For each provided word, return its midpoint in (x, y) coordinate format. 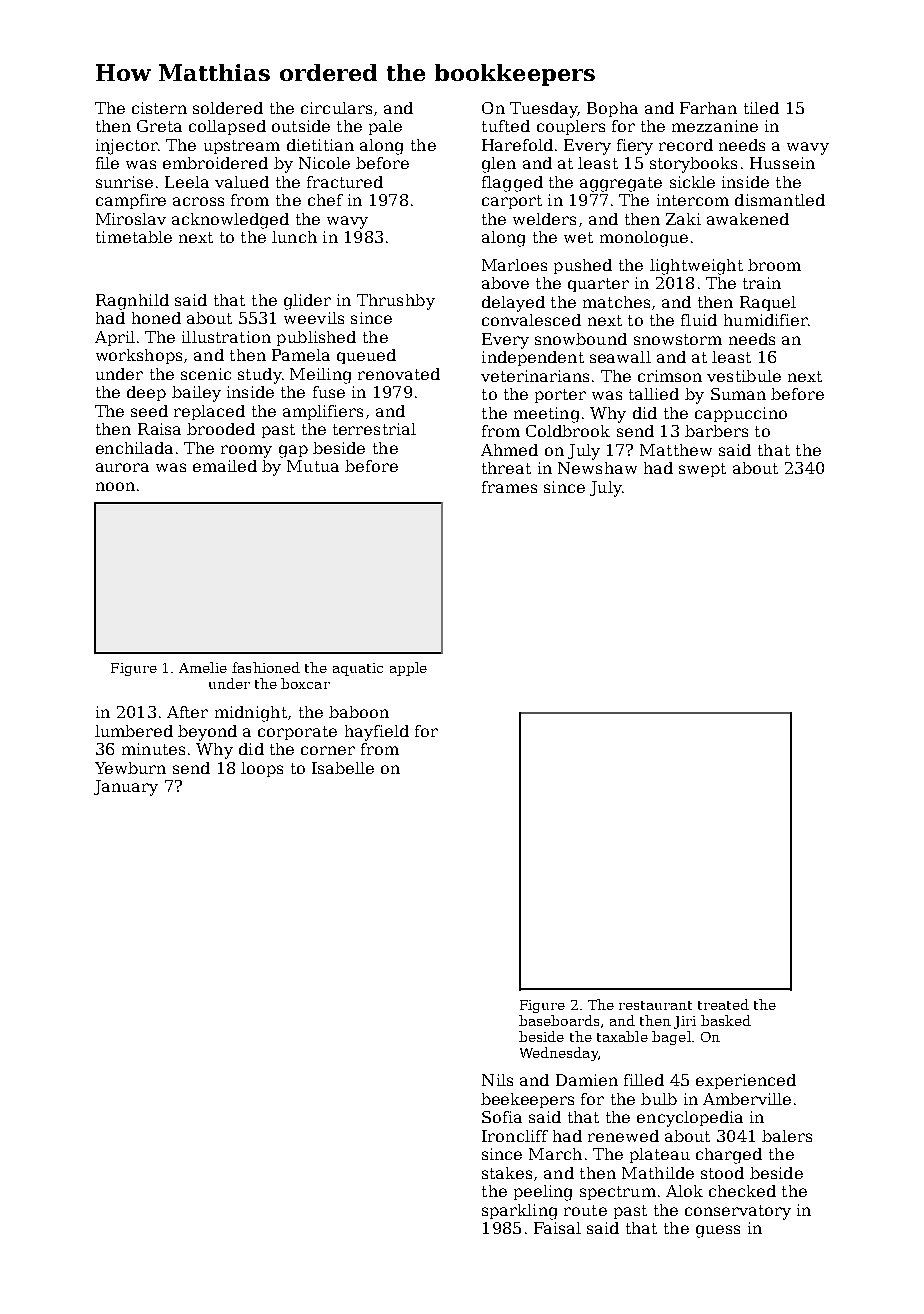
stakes (507, 1173)
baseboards (559, 1020)
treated (723, 1004)
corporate (297, 733)
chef (325, 200)
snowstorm (678, 339)
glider (307, 302)
